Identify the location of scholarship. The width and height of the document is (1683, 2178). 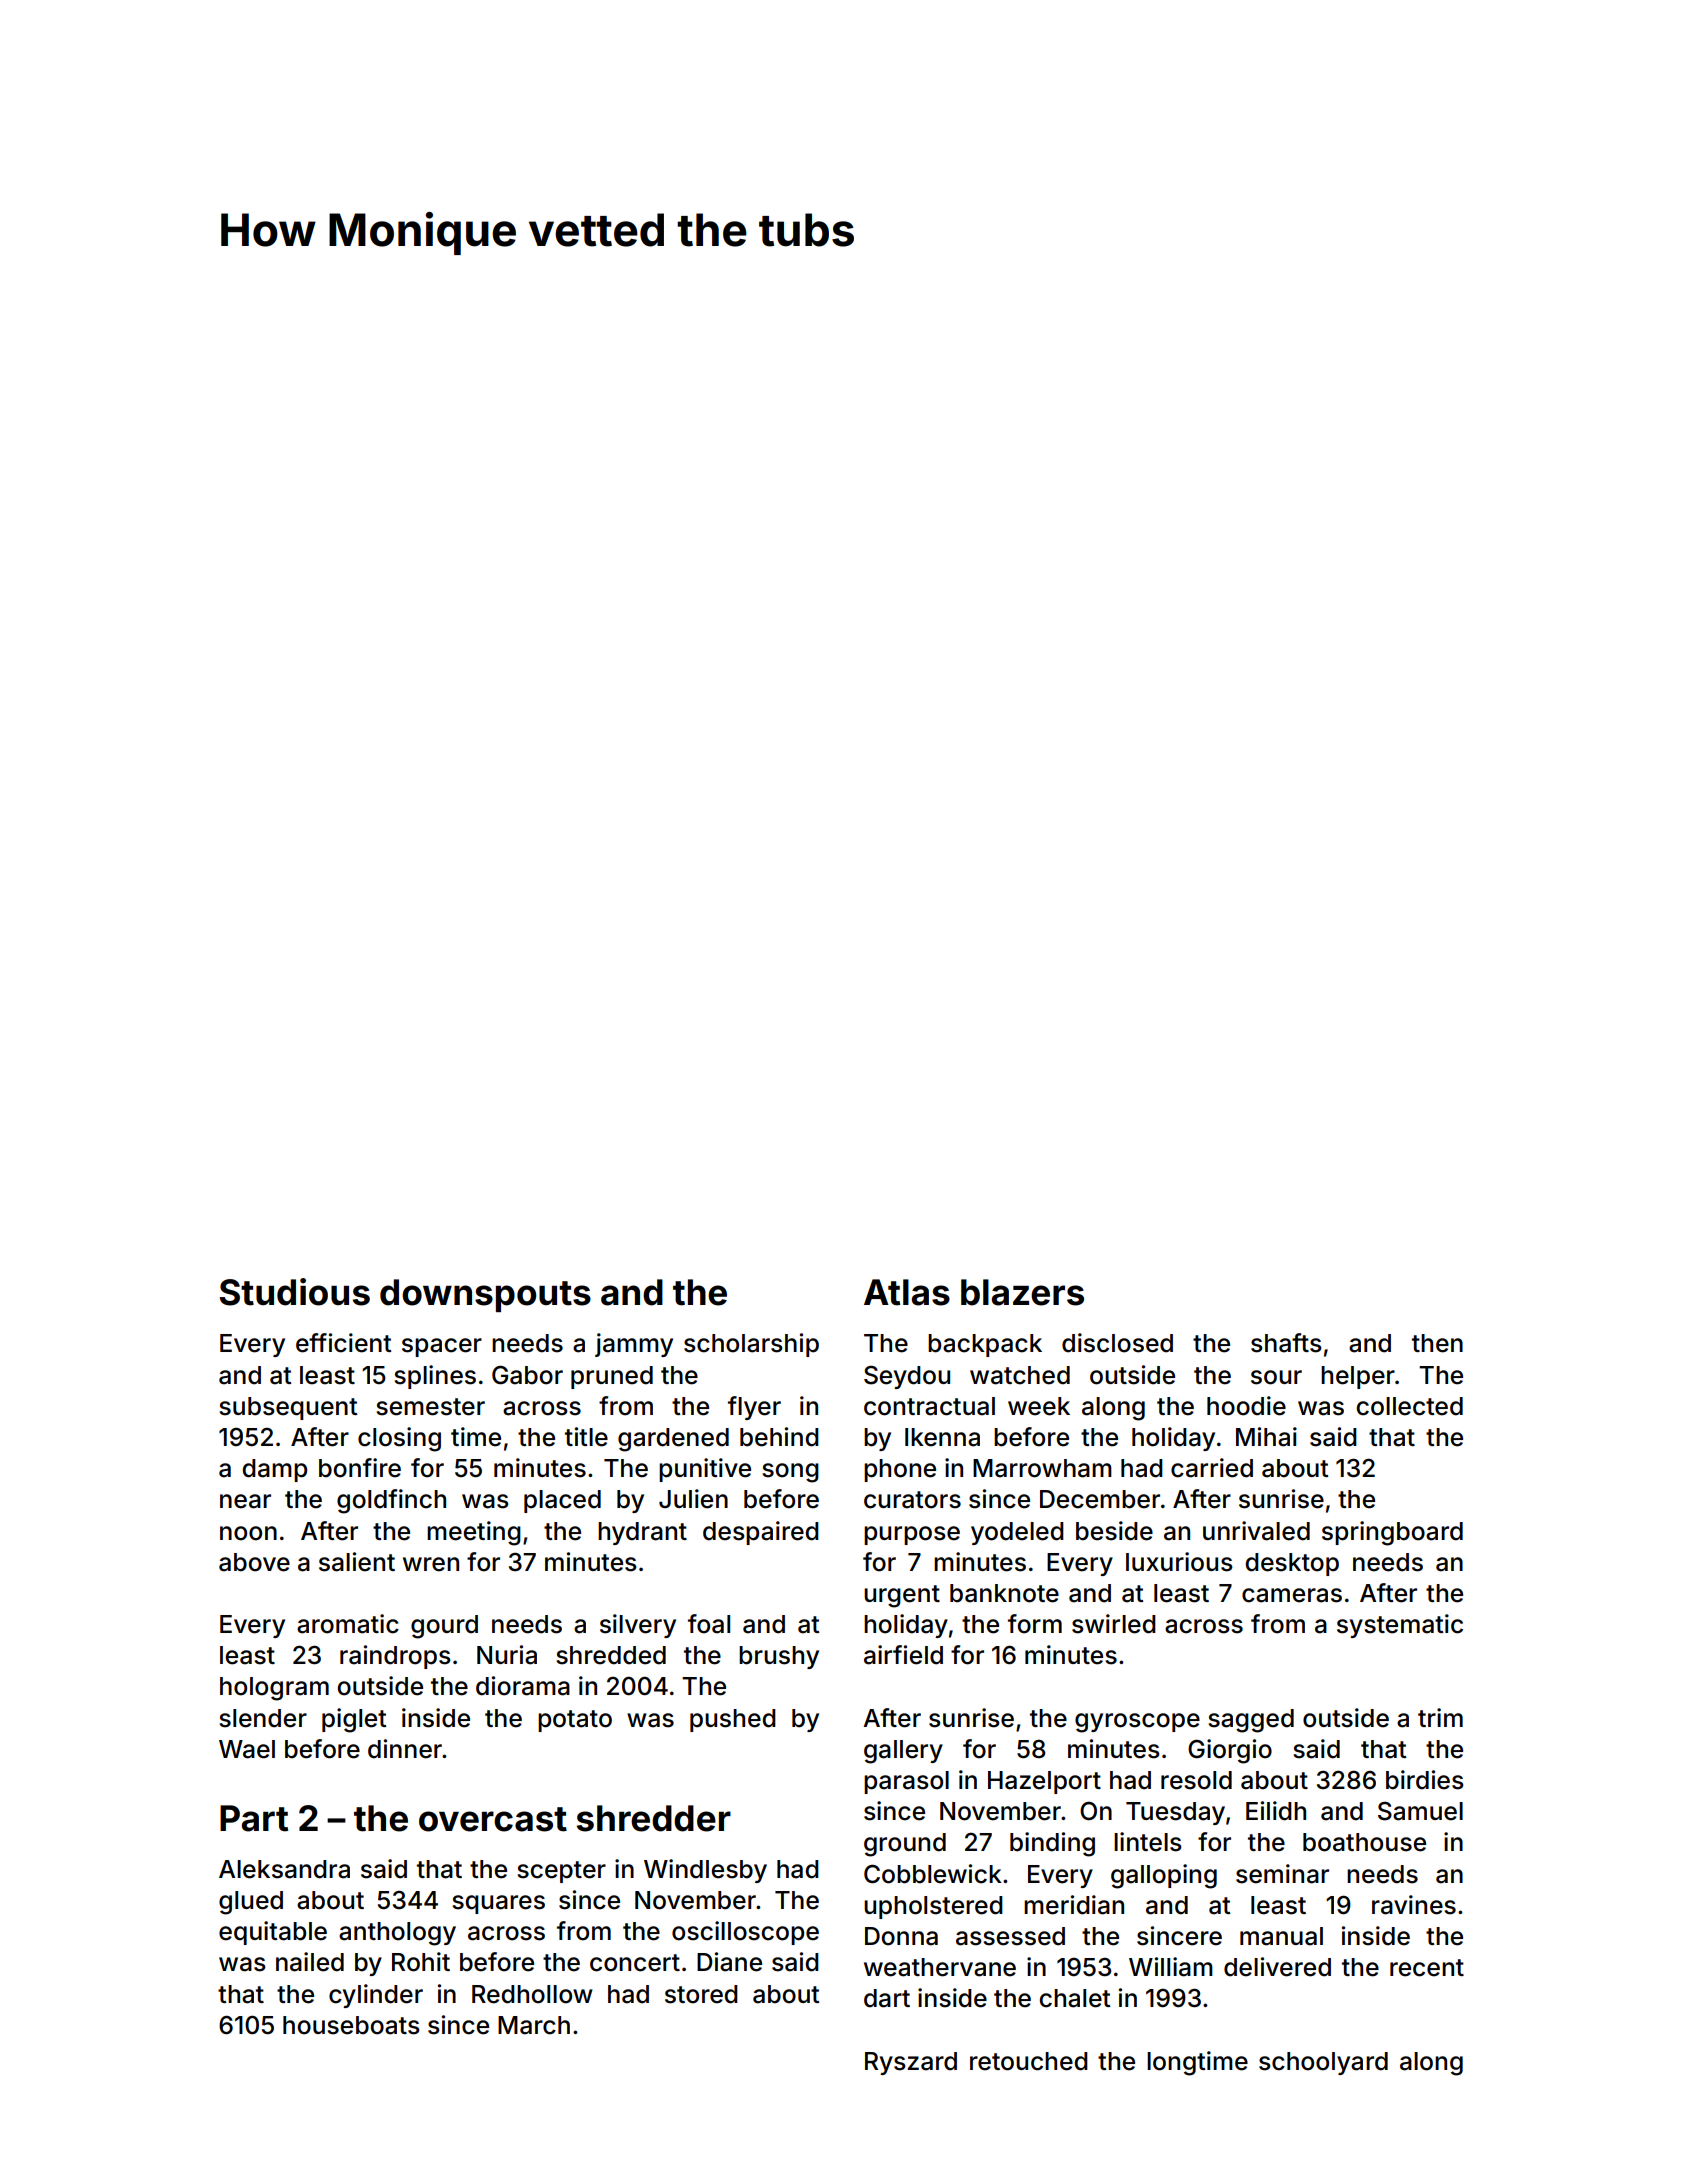
(751, 1345).
